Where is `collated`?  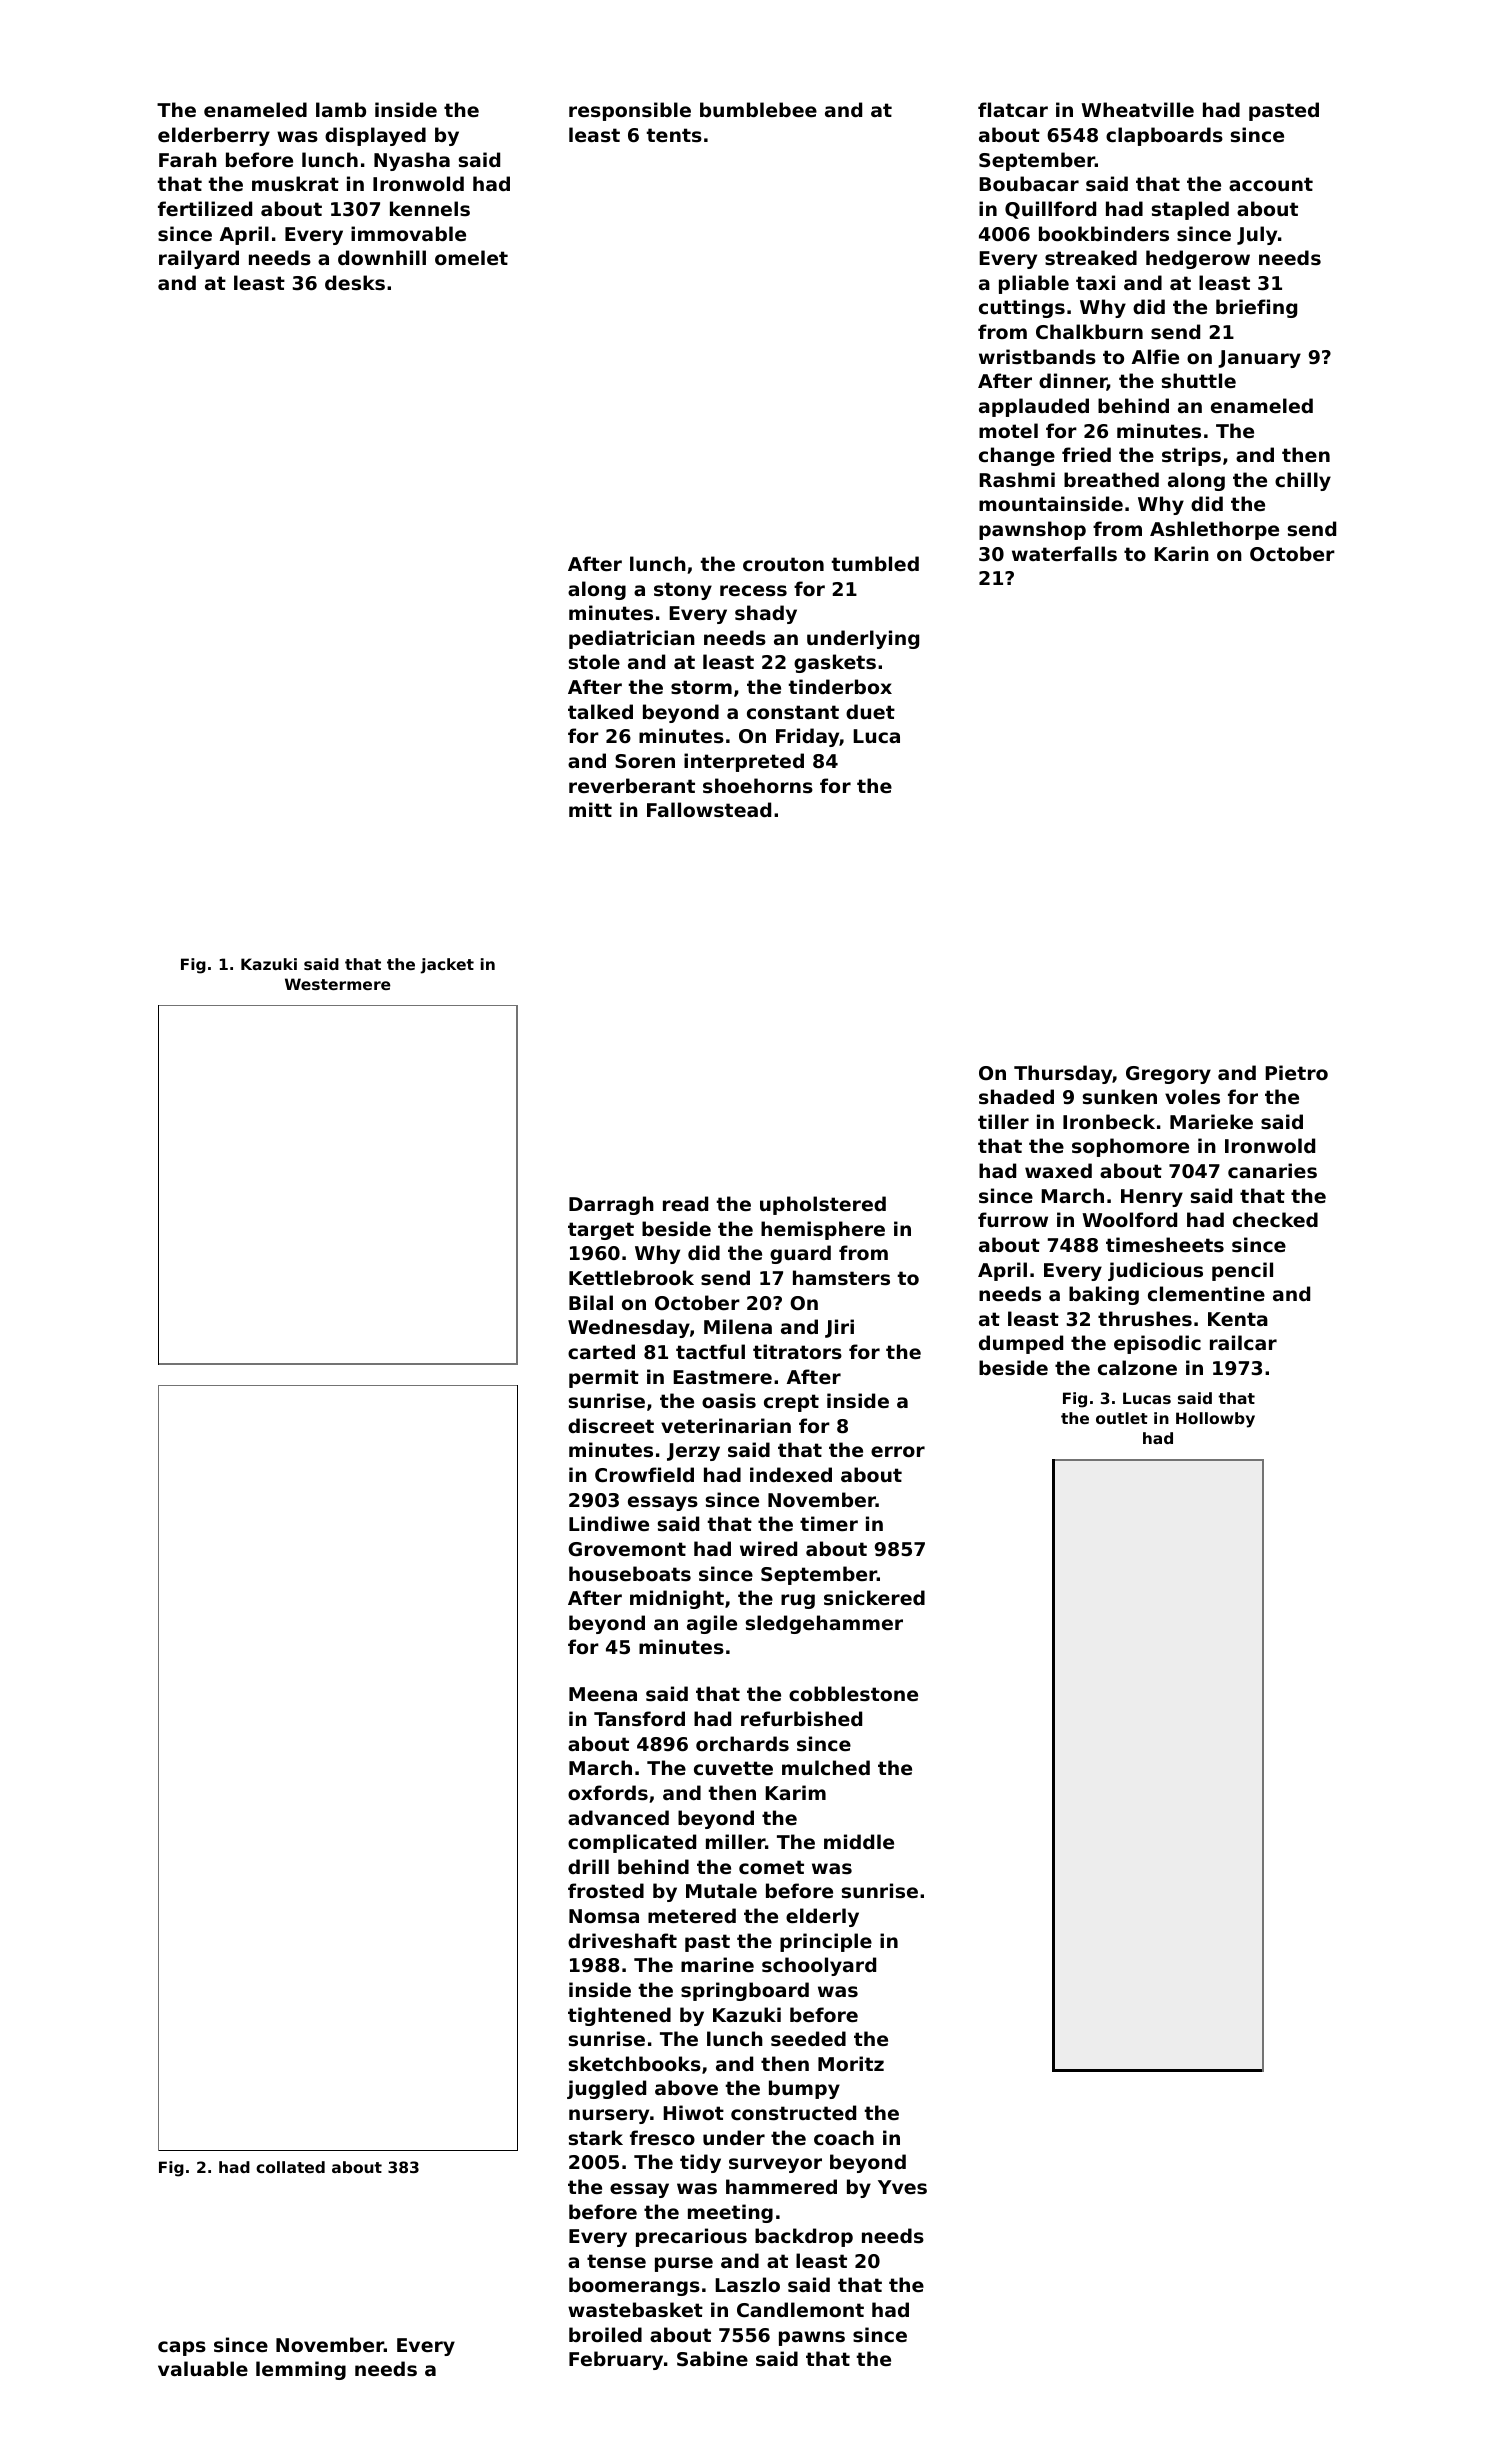 collated is located at coordinates (290, 2167).
